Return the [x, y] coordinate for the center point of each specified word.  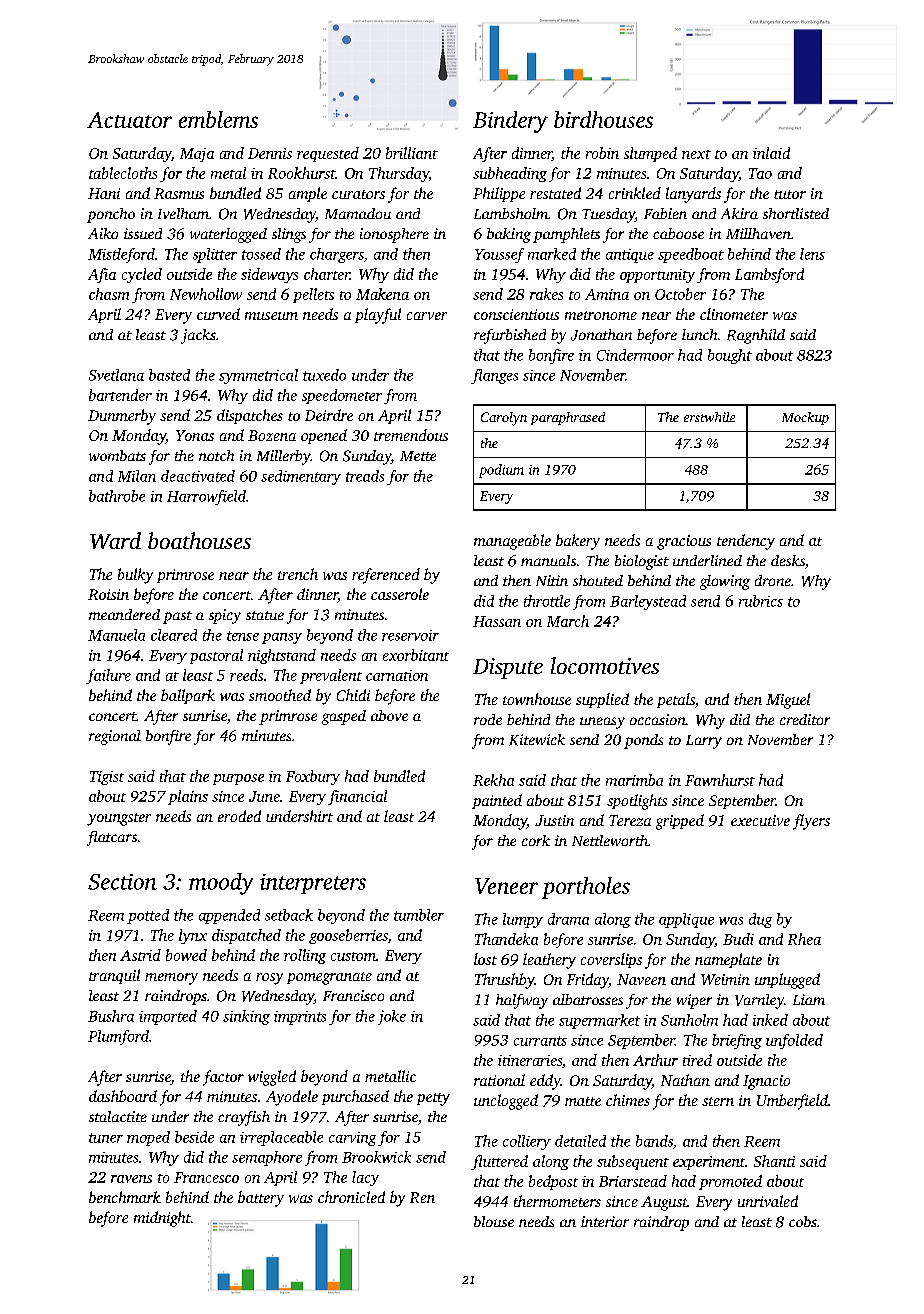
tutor [790, 194]
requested [328, 154]
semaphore [267, 1158]
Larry [704, 742]
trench [298, 574]
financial [357, 797]
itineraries [530, 1060]
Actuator [129, 120]
